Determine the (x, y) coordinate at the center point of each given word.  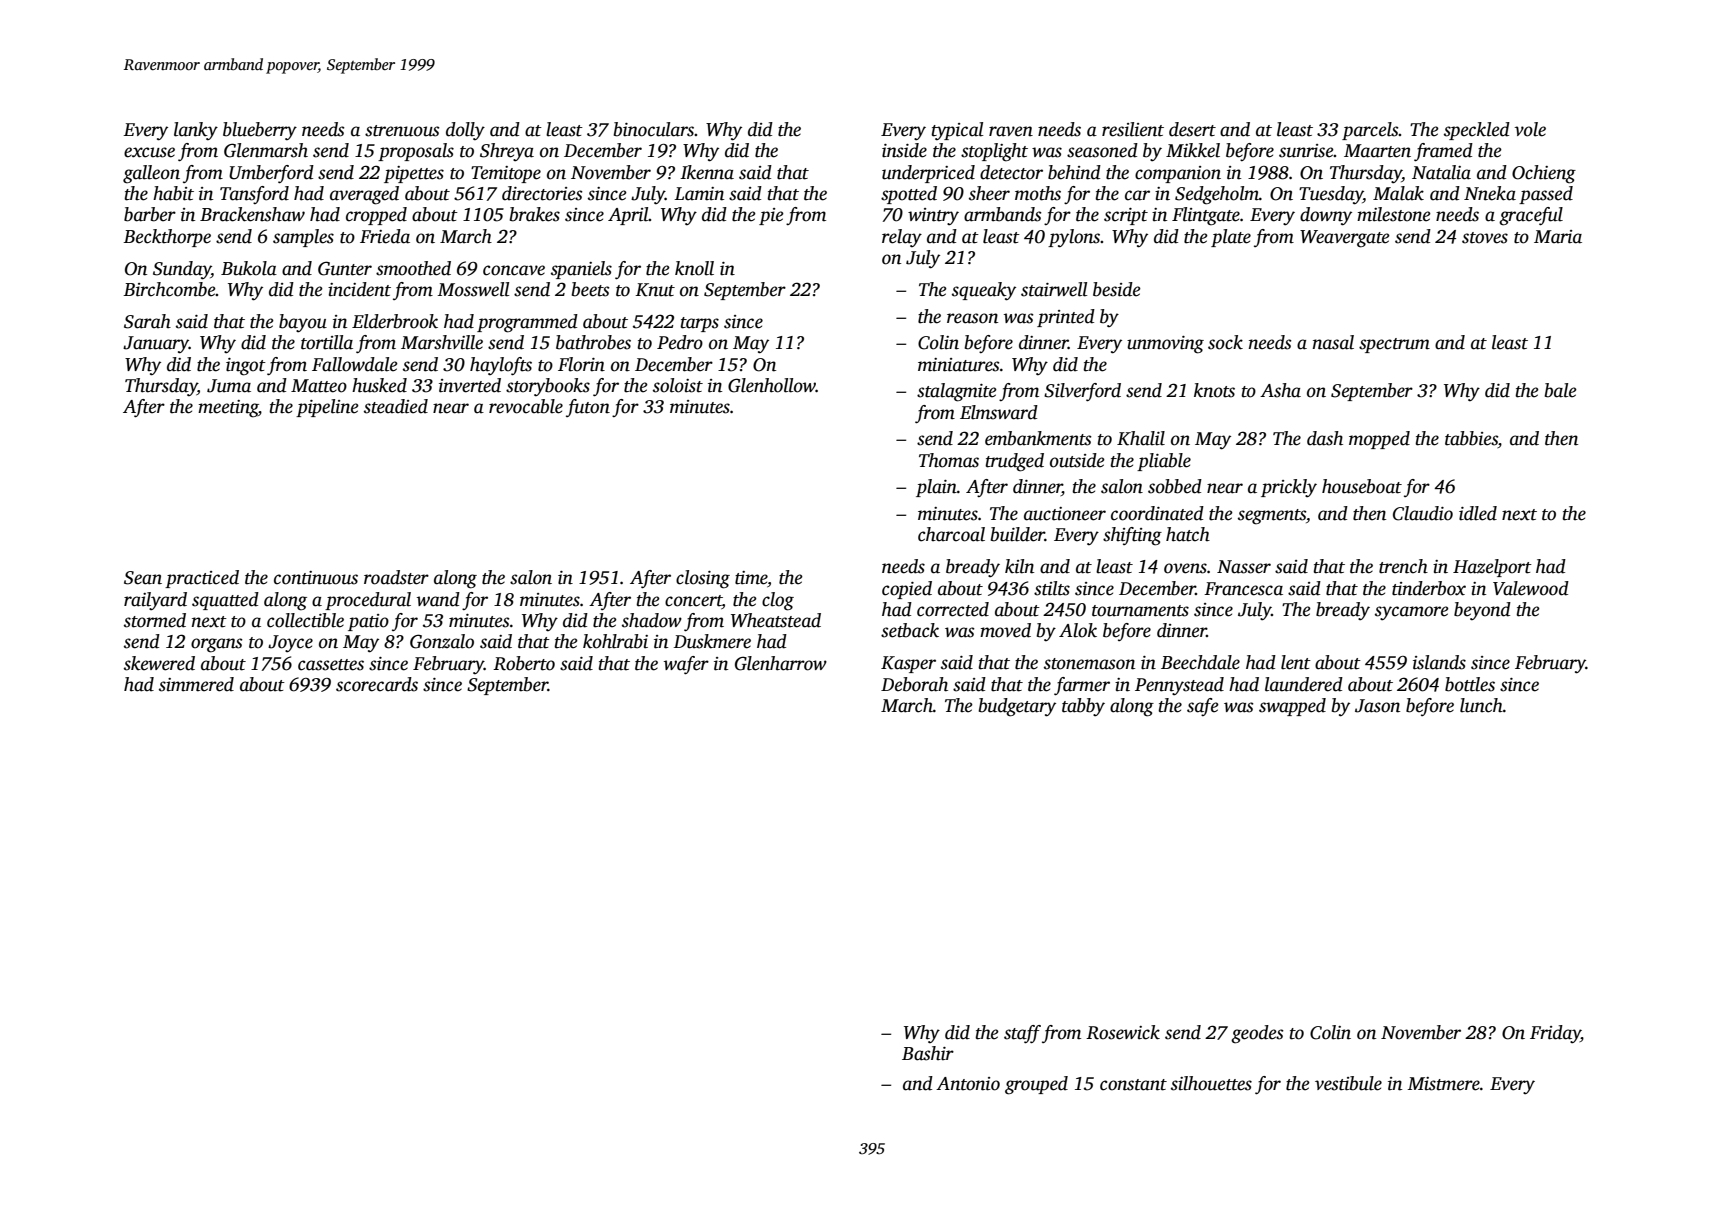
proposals (416, 152)
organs (217, 645)
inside (904, 150)
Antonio (968, 1084)
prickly (1289, 488)
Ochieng (1544, 174)
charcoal (951, 534)
